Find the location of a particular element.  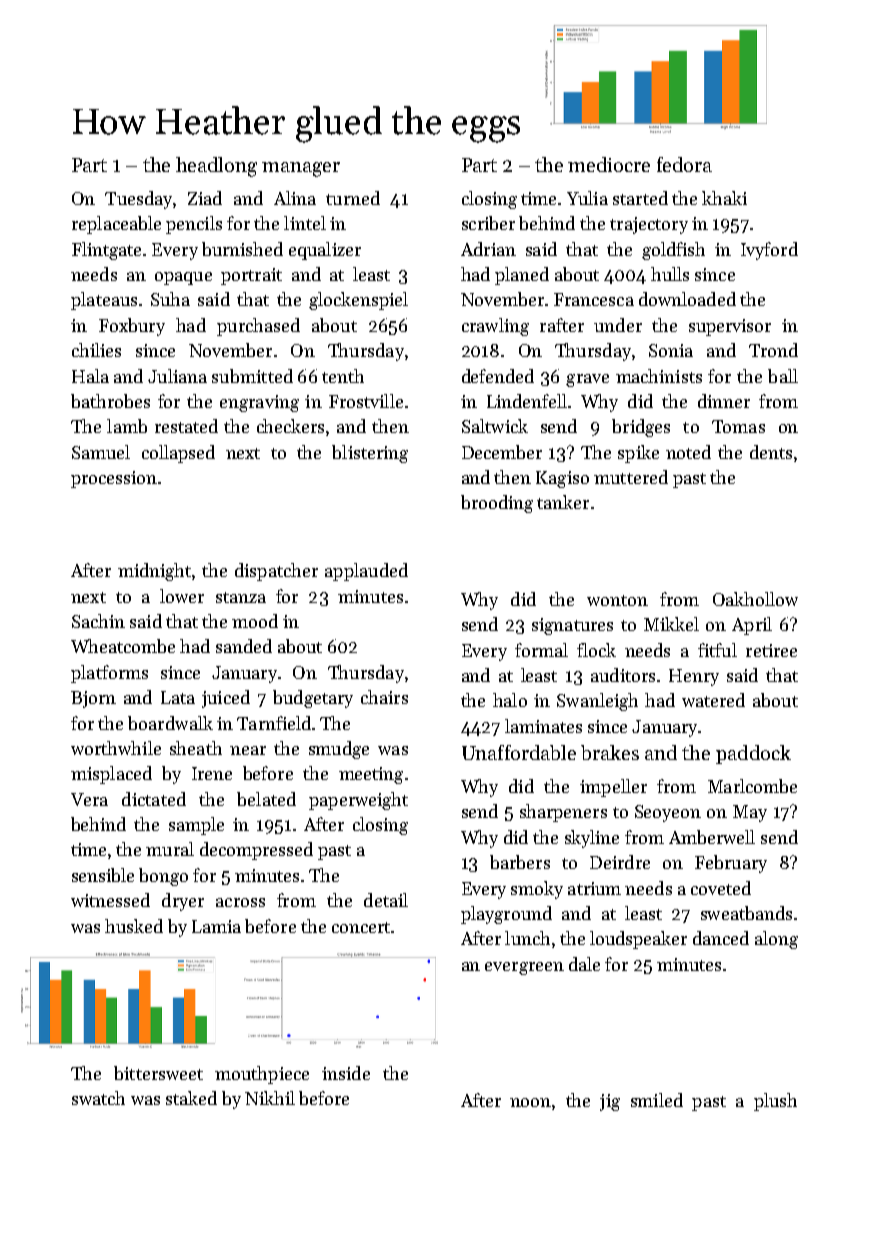

auditors is located at coordinates (623, 675).
